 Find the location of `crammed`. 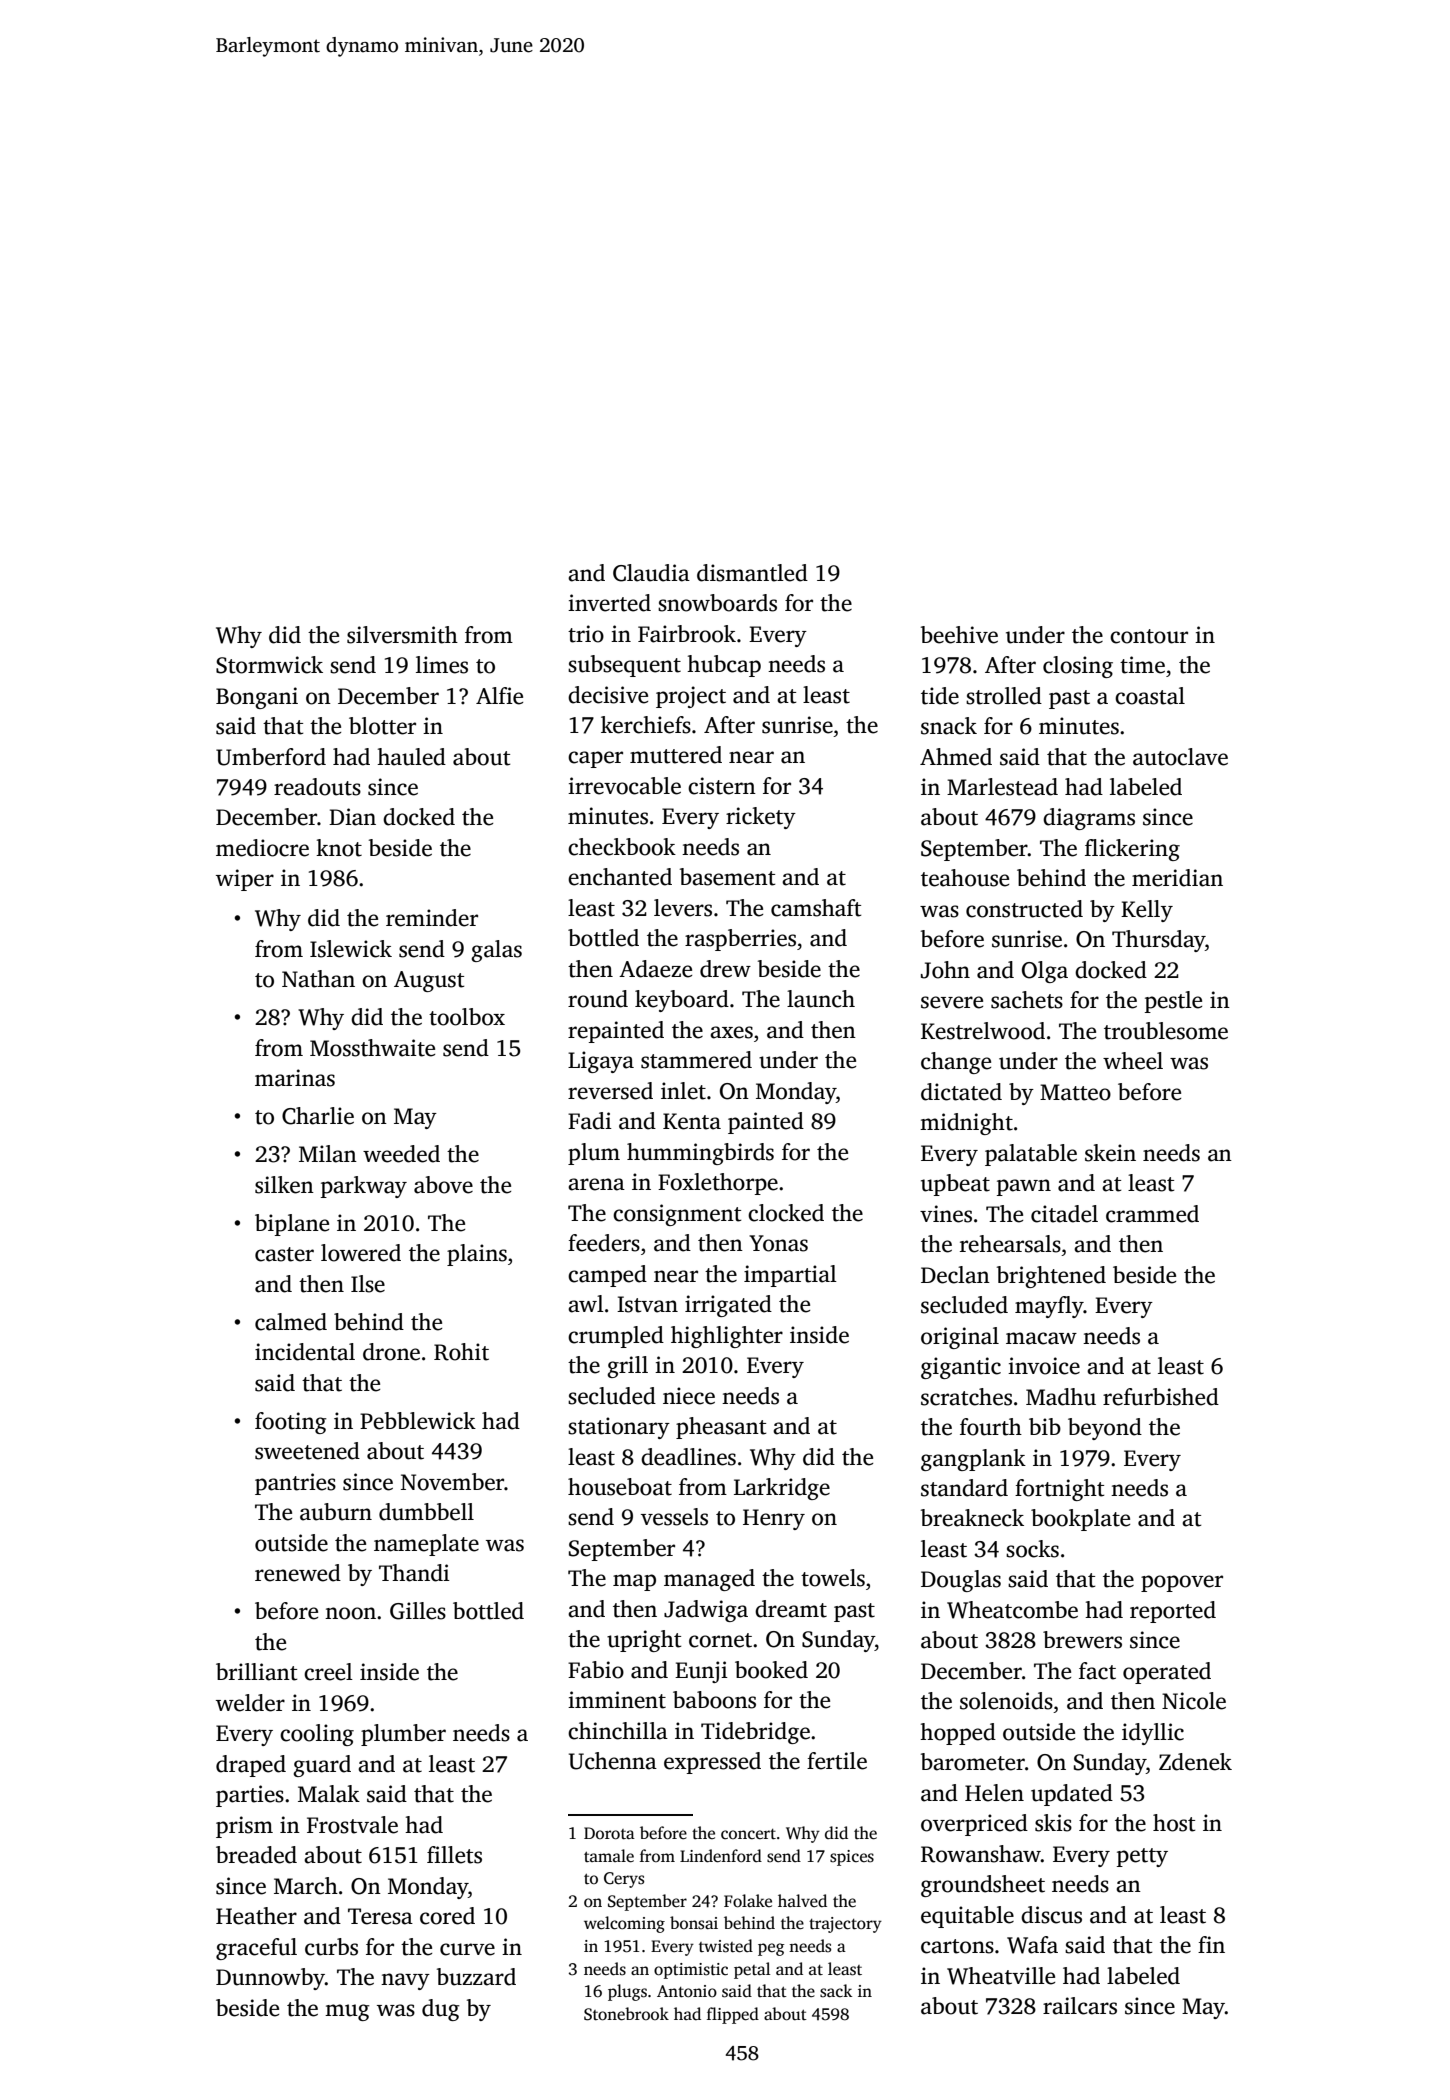

crammed is located at coordinates (1152, 1214).
